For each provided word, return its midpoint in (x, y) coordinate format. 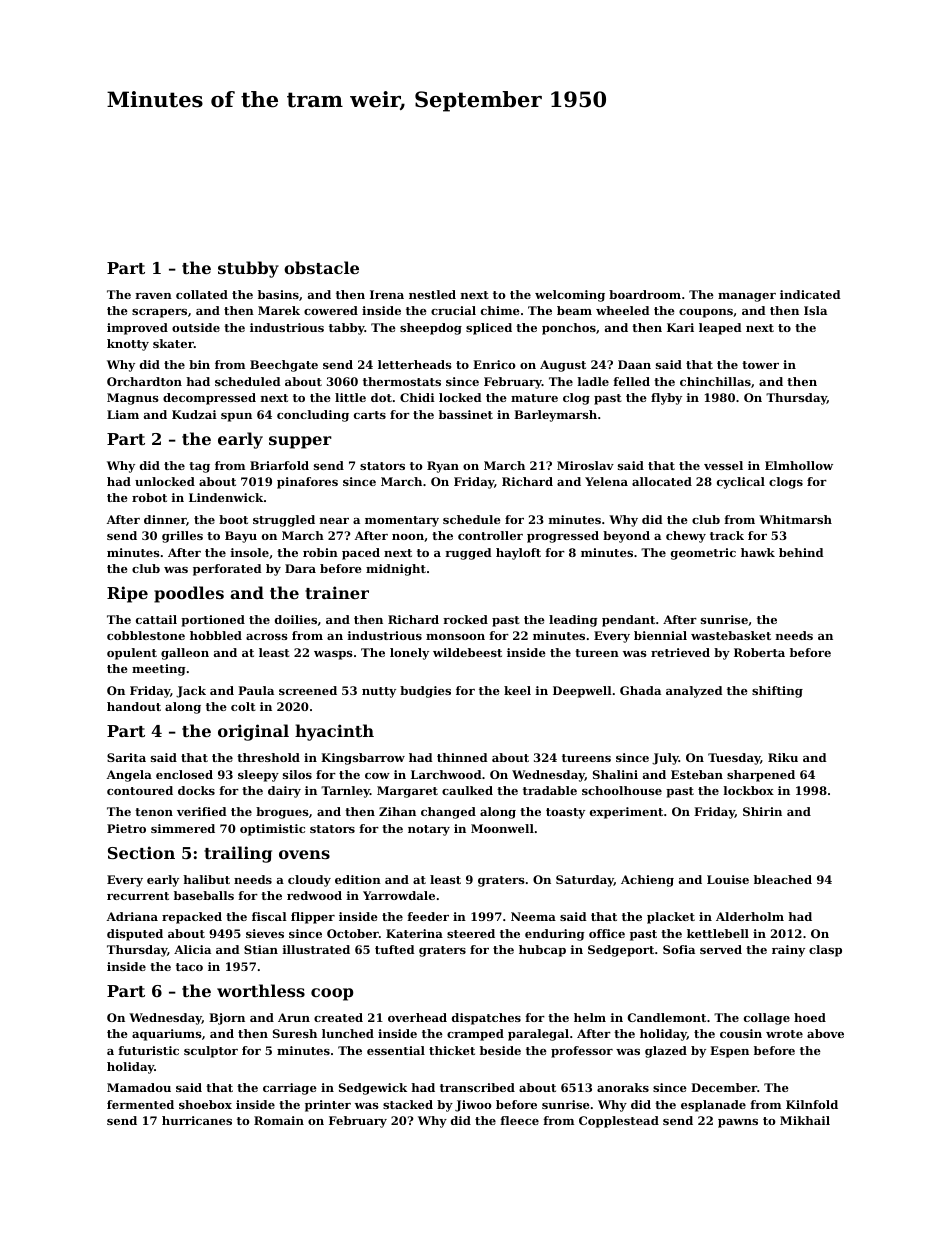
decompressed (209, 399)
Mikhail (805, 1120)
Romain (279, 1120)
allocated (662, 481)
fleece (519, 1120)
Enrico (494, 364)
